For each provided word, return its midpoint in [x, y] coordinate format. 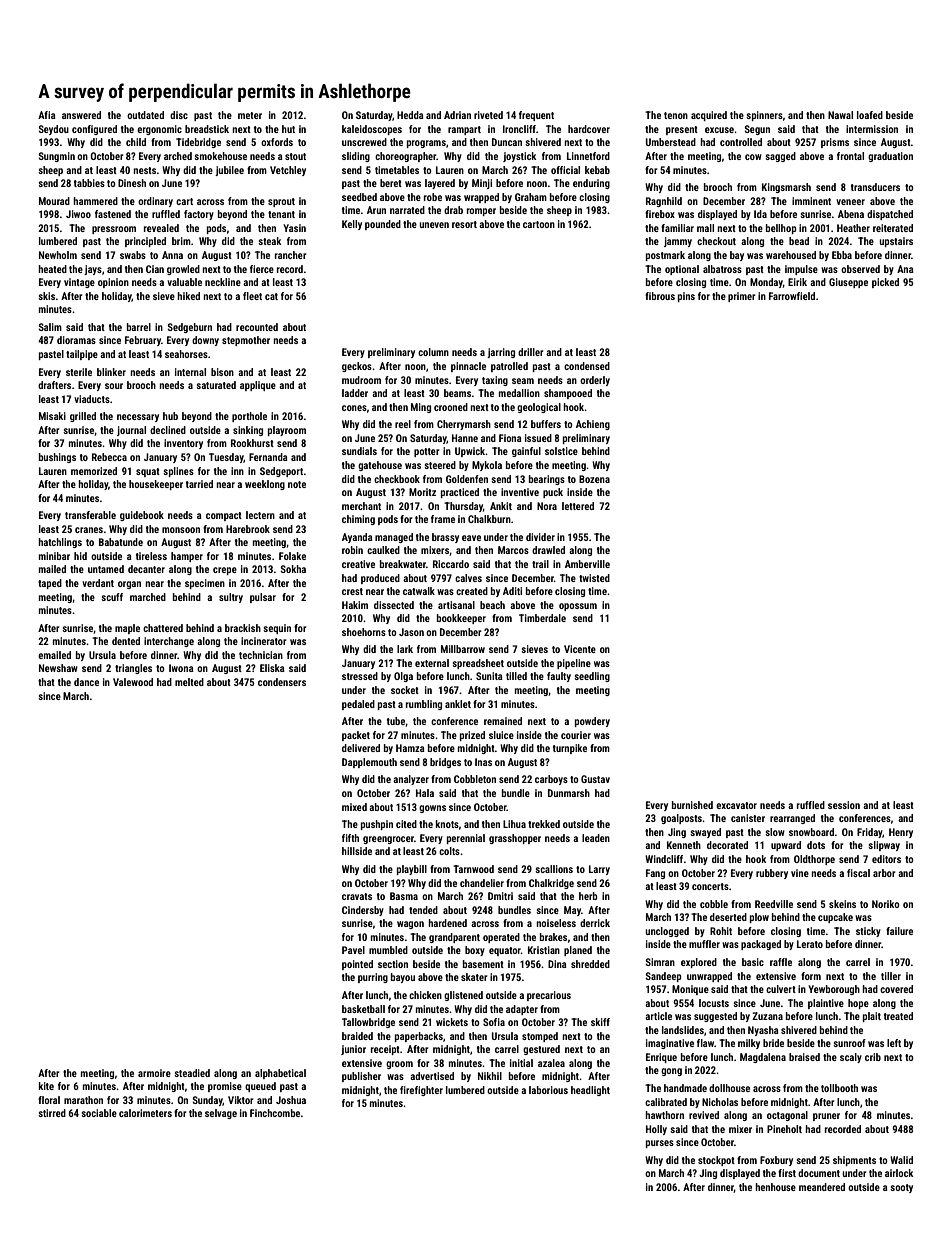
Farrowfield [792, 296]
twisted [594, 578]
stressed [360, 676]
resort [464, 224]
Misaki [52, 416]
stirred [52, 1113]
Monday [766, 283]
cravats [357, 896]
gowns [432, 809]
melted [189, 682]
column [433, 352]
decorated [727, 845]
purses [660, 1144]
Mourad [54, 201]
